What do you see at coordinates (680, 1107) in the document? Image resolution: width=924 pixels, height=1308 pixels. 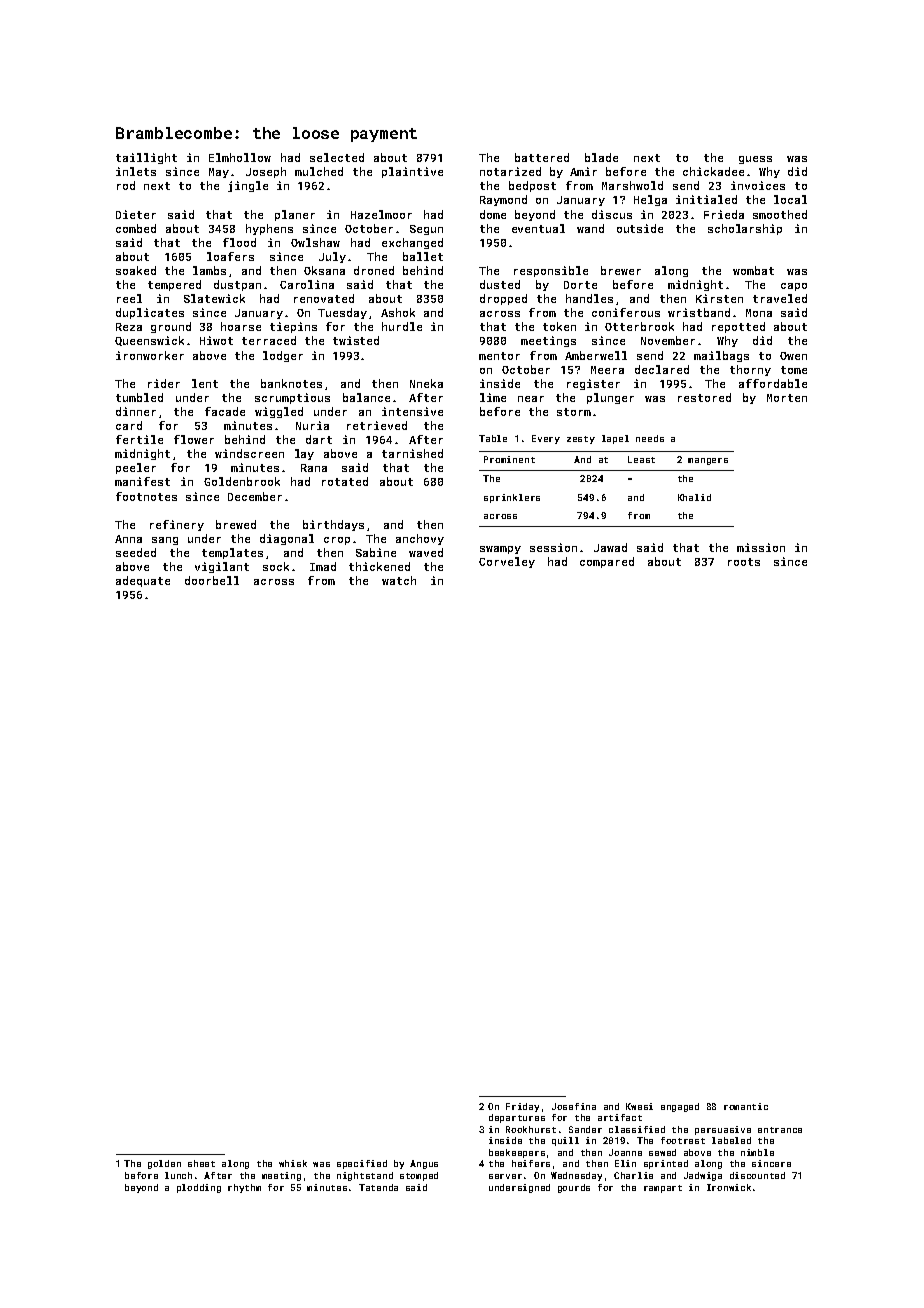 I see `engaged` at bounding box center [680, 1107].
